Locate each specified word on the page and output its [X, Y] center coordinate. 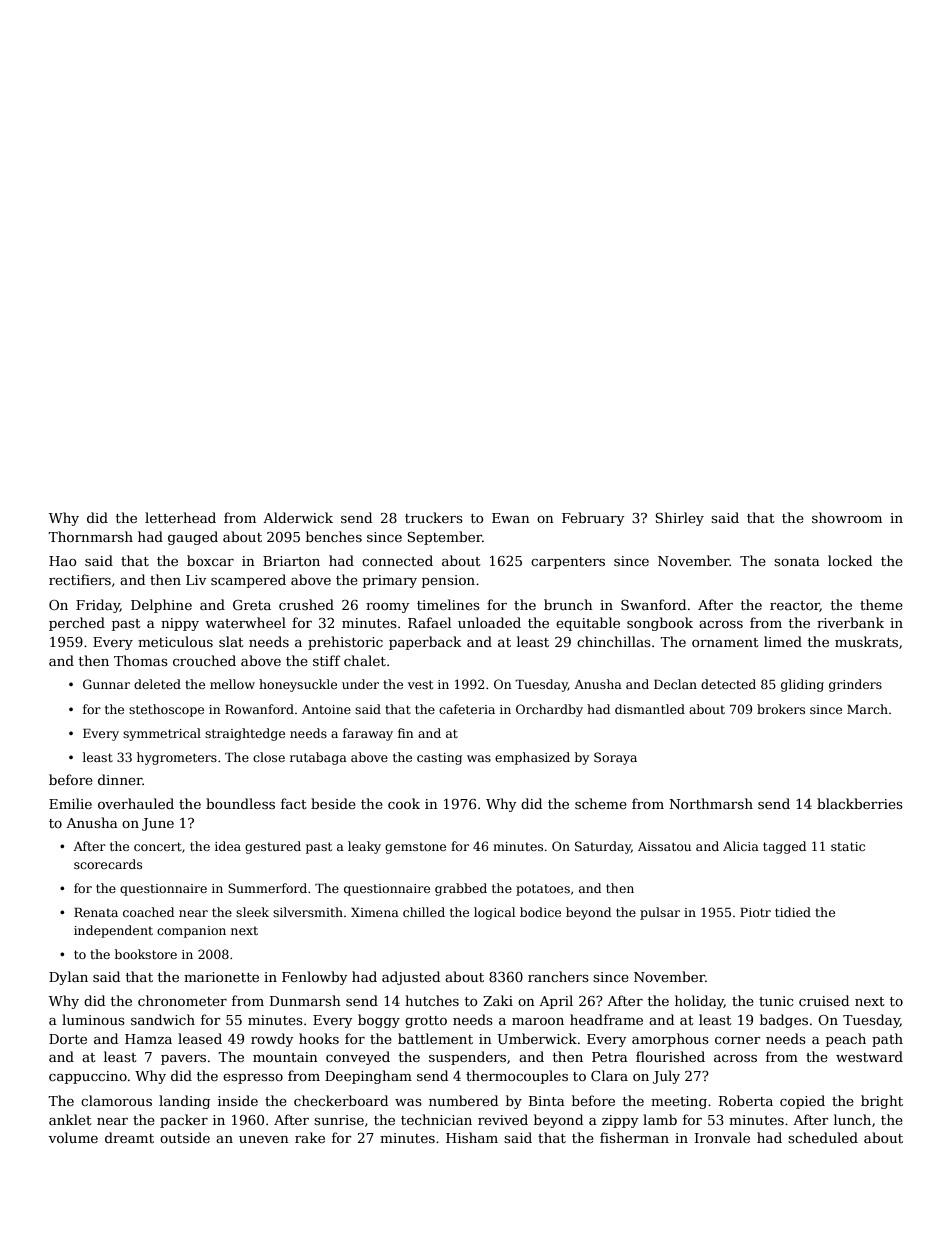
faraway [368, 734]
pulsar [660, 913]
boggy [379, 1021]
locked [850, 560]
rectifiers [80, 579]
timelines [448, 604]
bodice [540, 912]
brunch [568, 604]
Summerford [267, 888]
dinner [120, 779]
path [887, 1040]
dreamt [129, 1137]
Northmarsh [711, 803]
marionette [221, 977]
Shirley [679, 519]
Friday [98, 606]
